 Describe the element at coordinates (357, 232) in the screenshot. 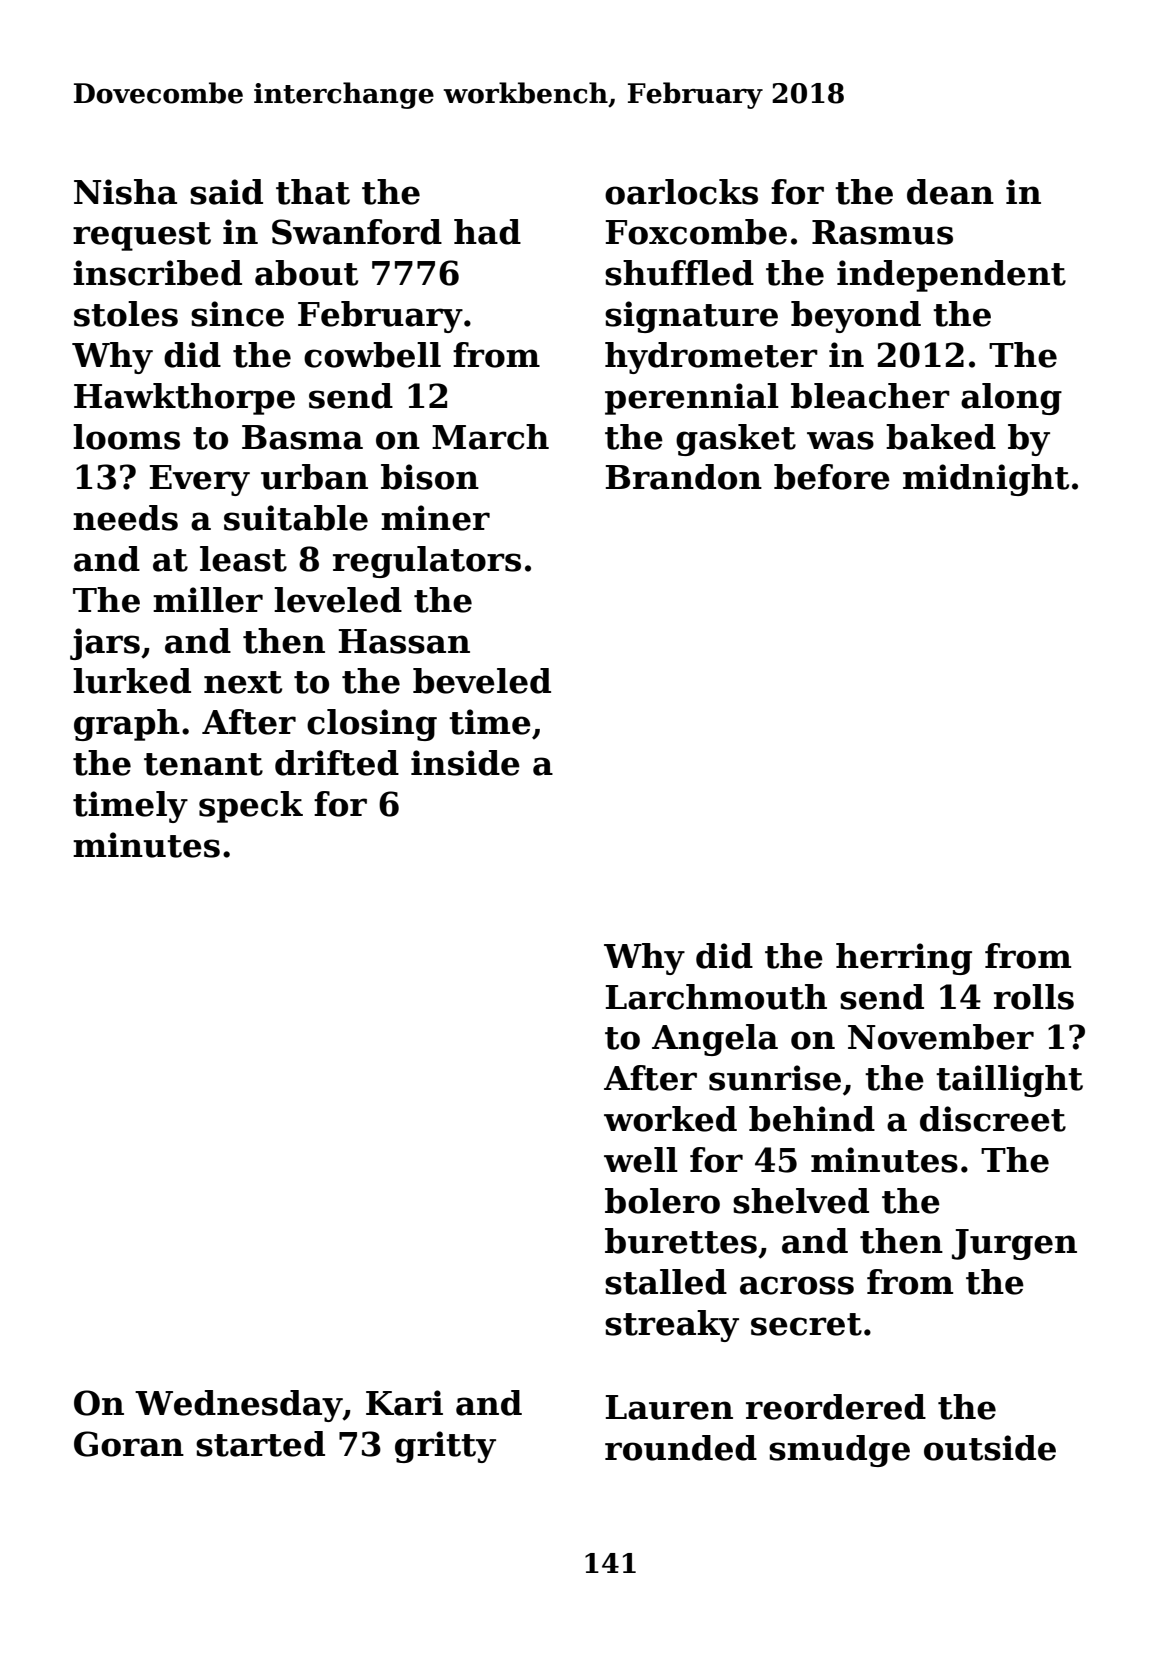

I see `Swanford` at that location.
